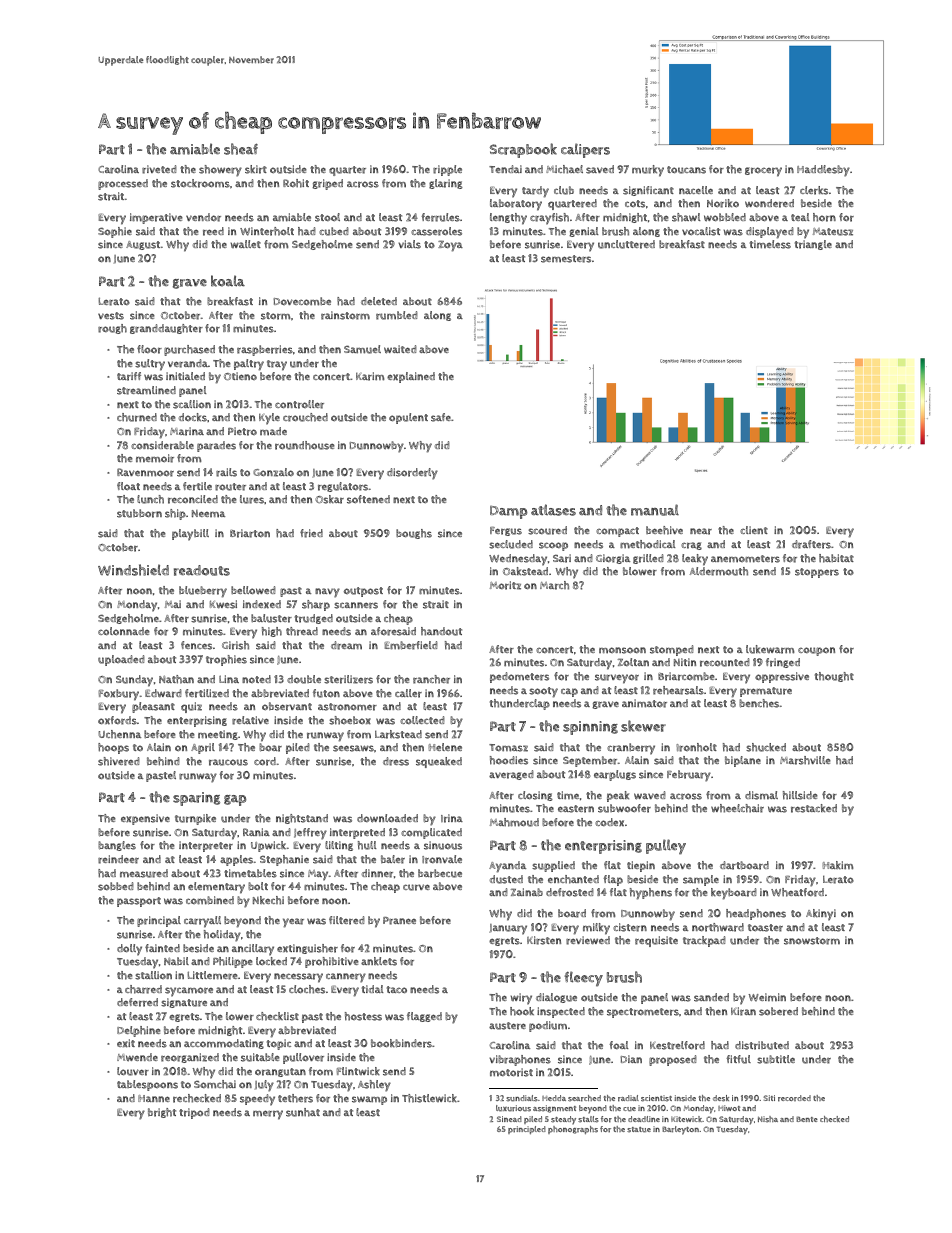 This image has width=952, height=1233. I want to click on rumbled, so click(397, 315).
